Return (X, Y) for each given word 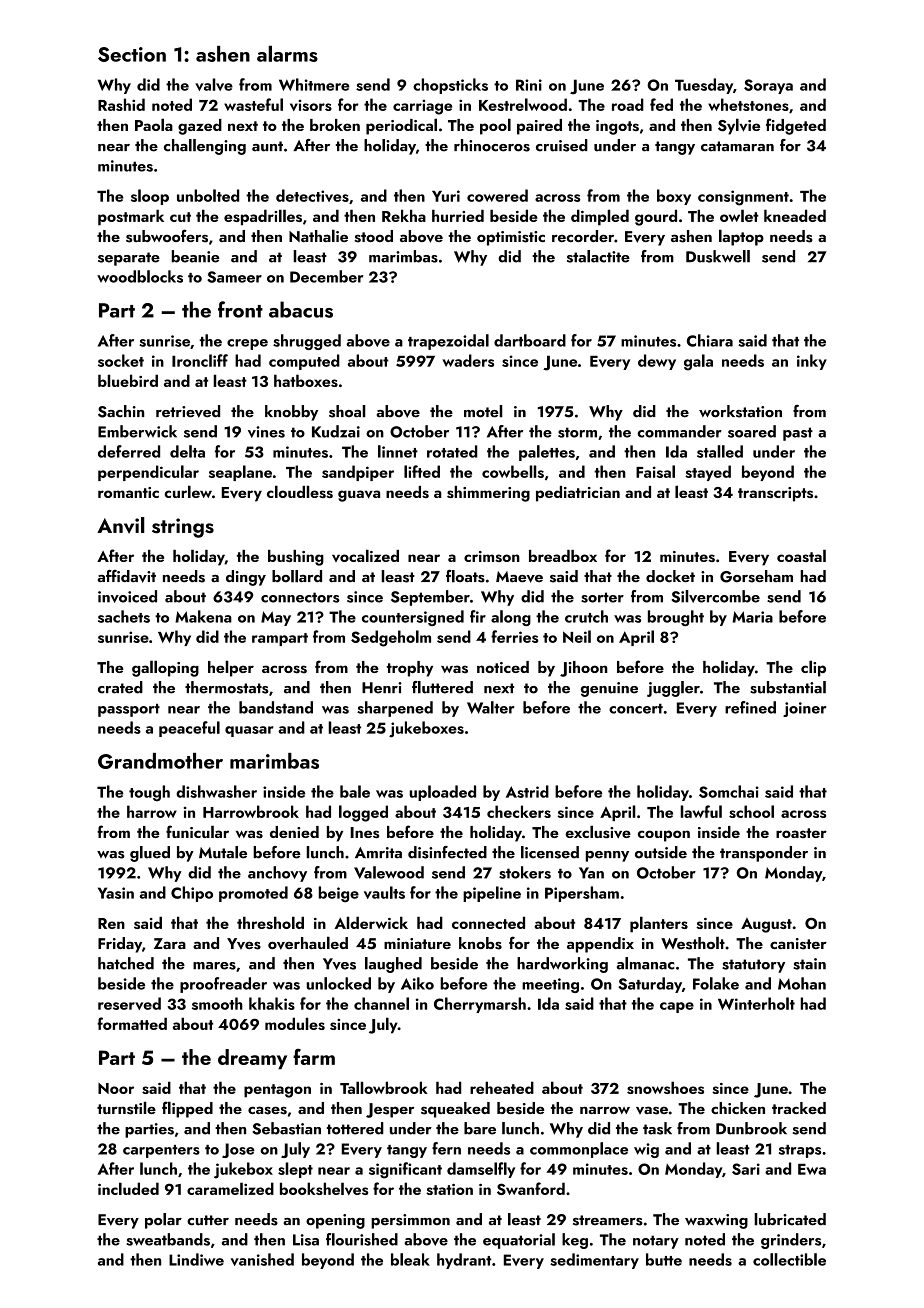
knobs (480, 943)
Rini (529, 85)
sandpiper (358, 473)
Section (132, 54)
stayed (708, 473)
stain (809, 964)
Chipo (192, 894)
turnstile (126, 1108)
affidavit (127, 576)
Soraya (768, 86)
